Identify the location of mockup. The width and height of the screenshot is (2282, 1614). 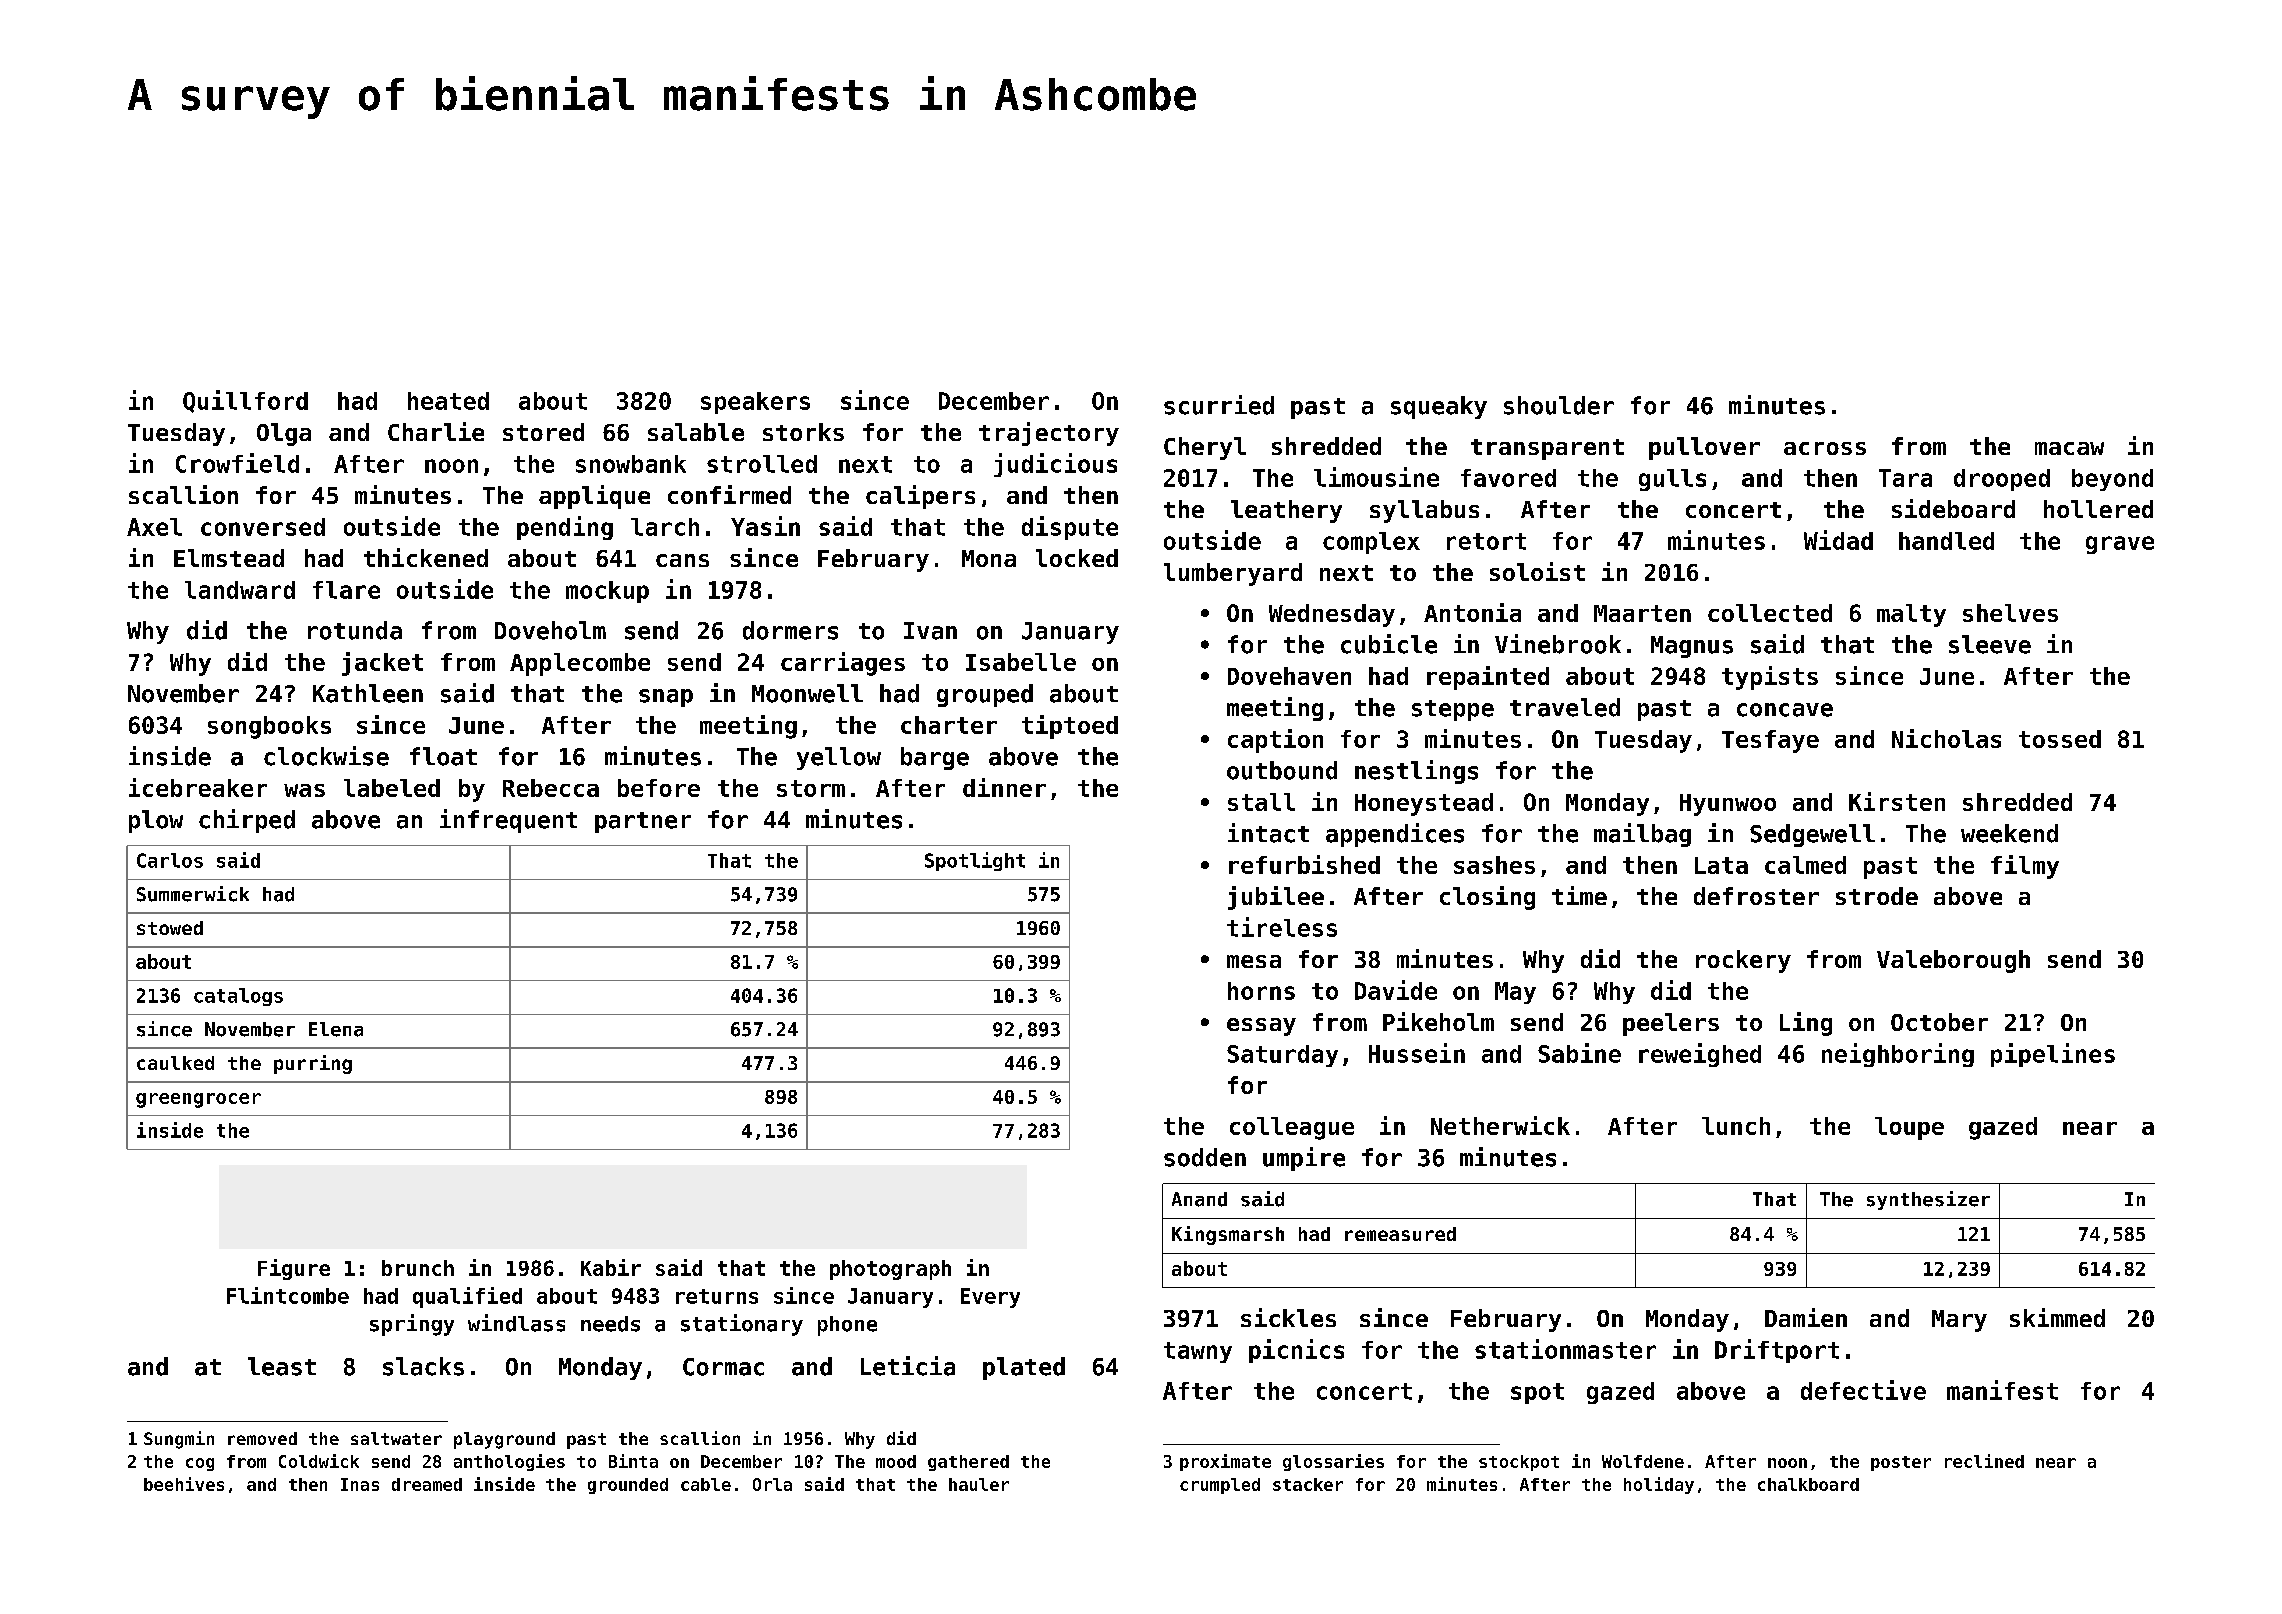
(607, 592).
